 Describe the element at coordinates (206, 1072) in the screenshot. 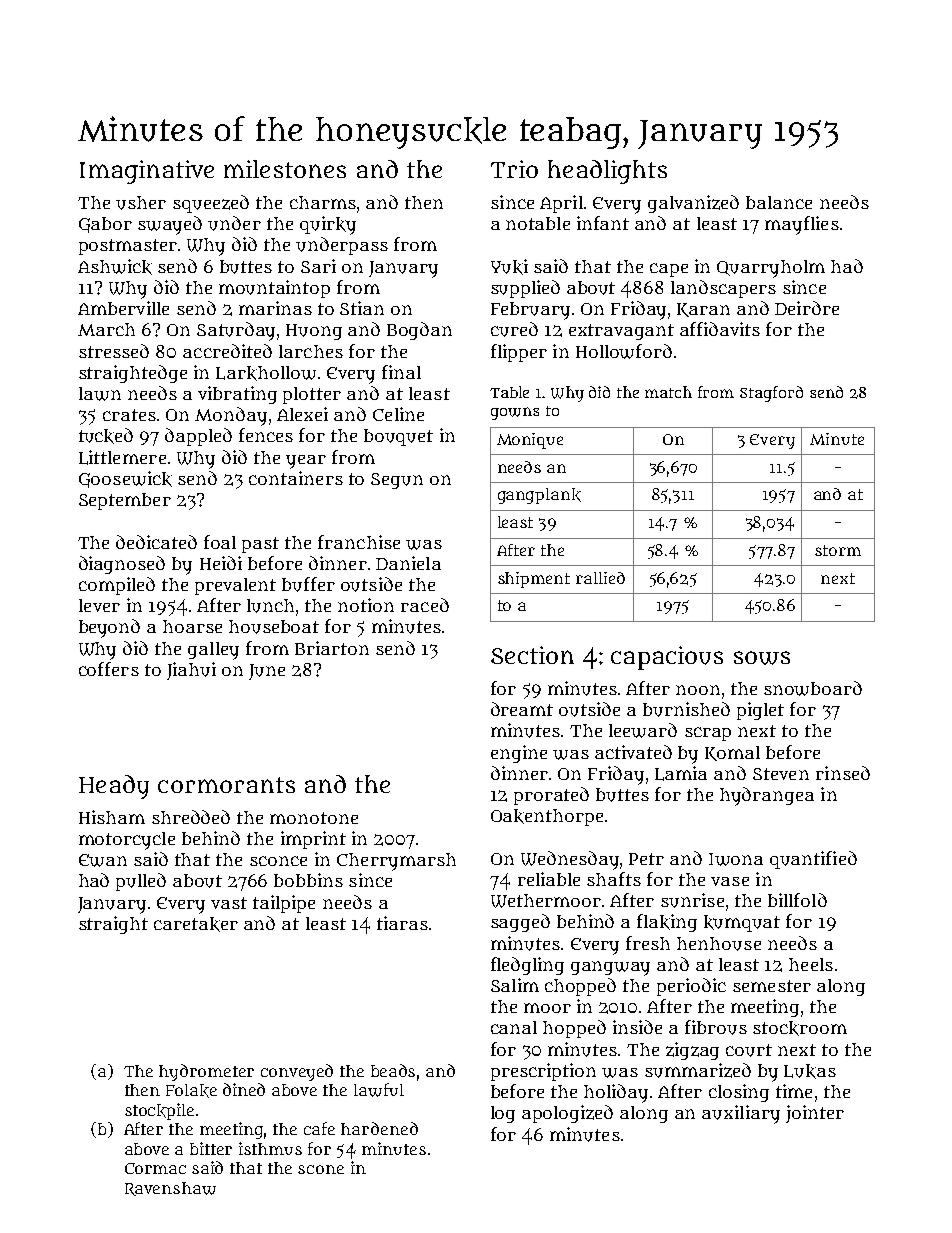

I see `hydrometer` at that location.
